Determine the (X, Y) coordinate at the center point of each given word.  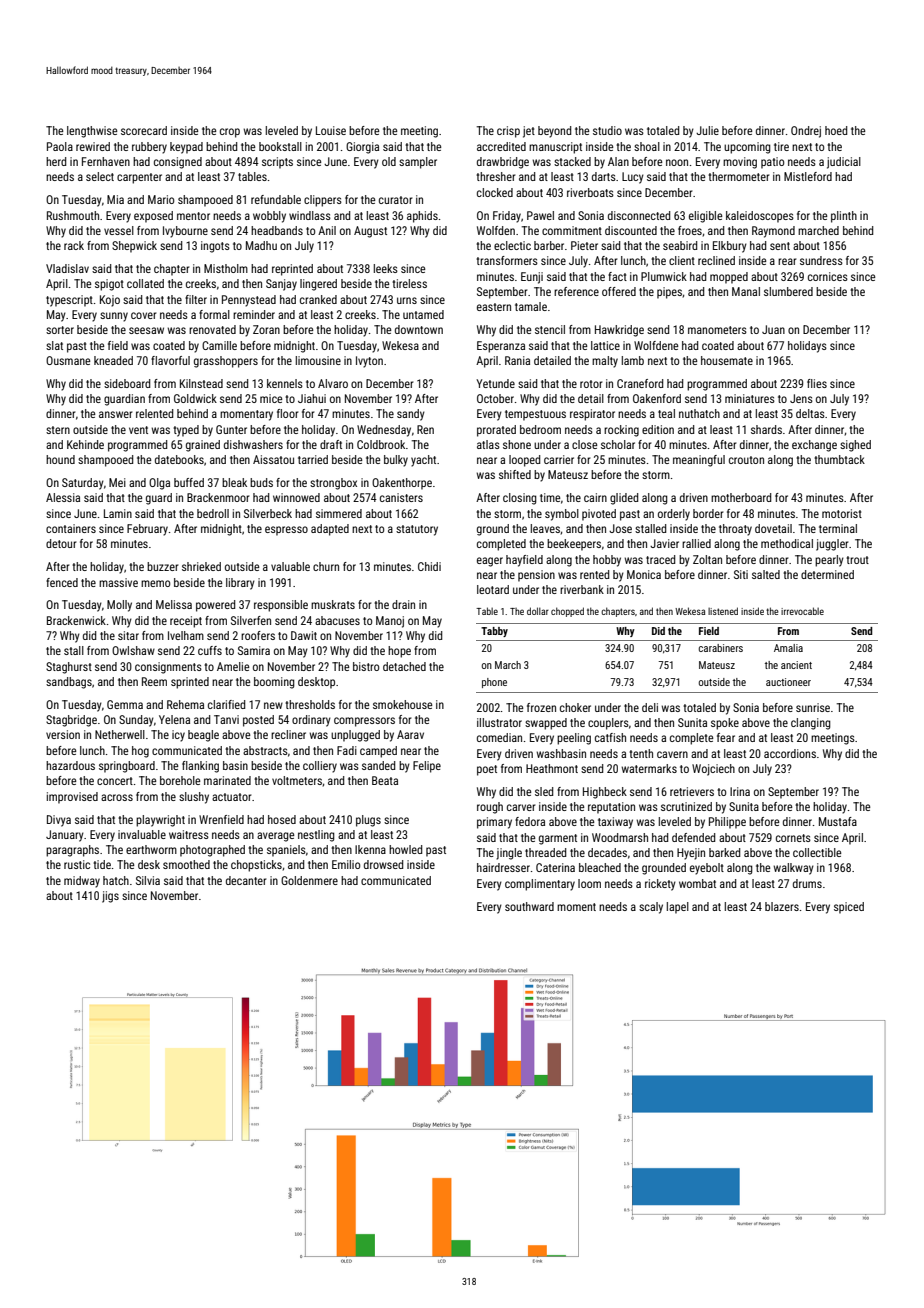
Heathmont (552, 768)
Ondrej (806, 132)
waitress (189, 834)
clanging (811, 724)
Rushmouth (73, 215)
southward (529, 906)
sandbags (69, 683)
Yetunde (495, 383)
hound (60, 459)
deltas (810, 413)
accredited (501, 146)
